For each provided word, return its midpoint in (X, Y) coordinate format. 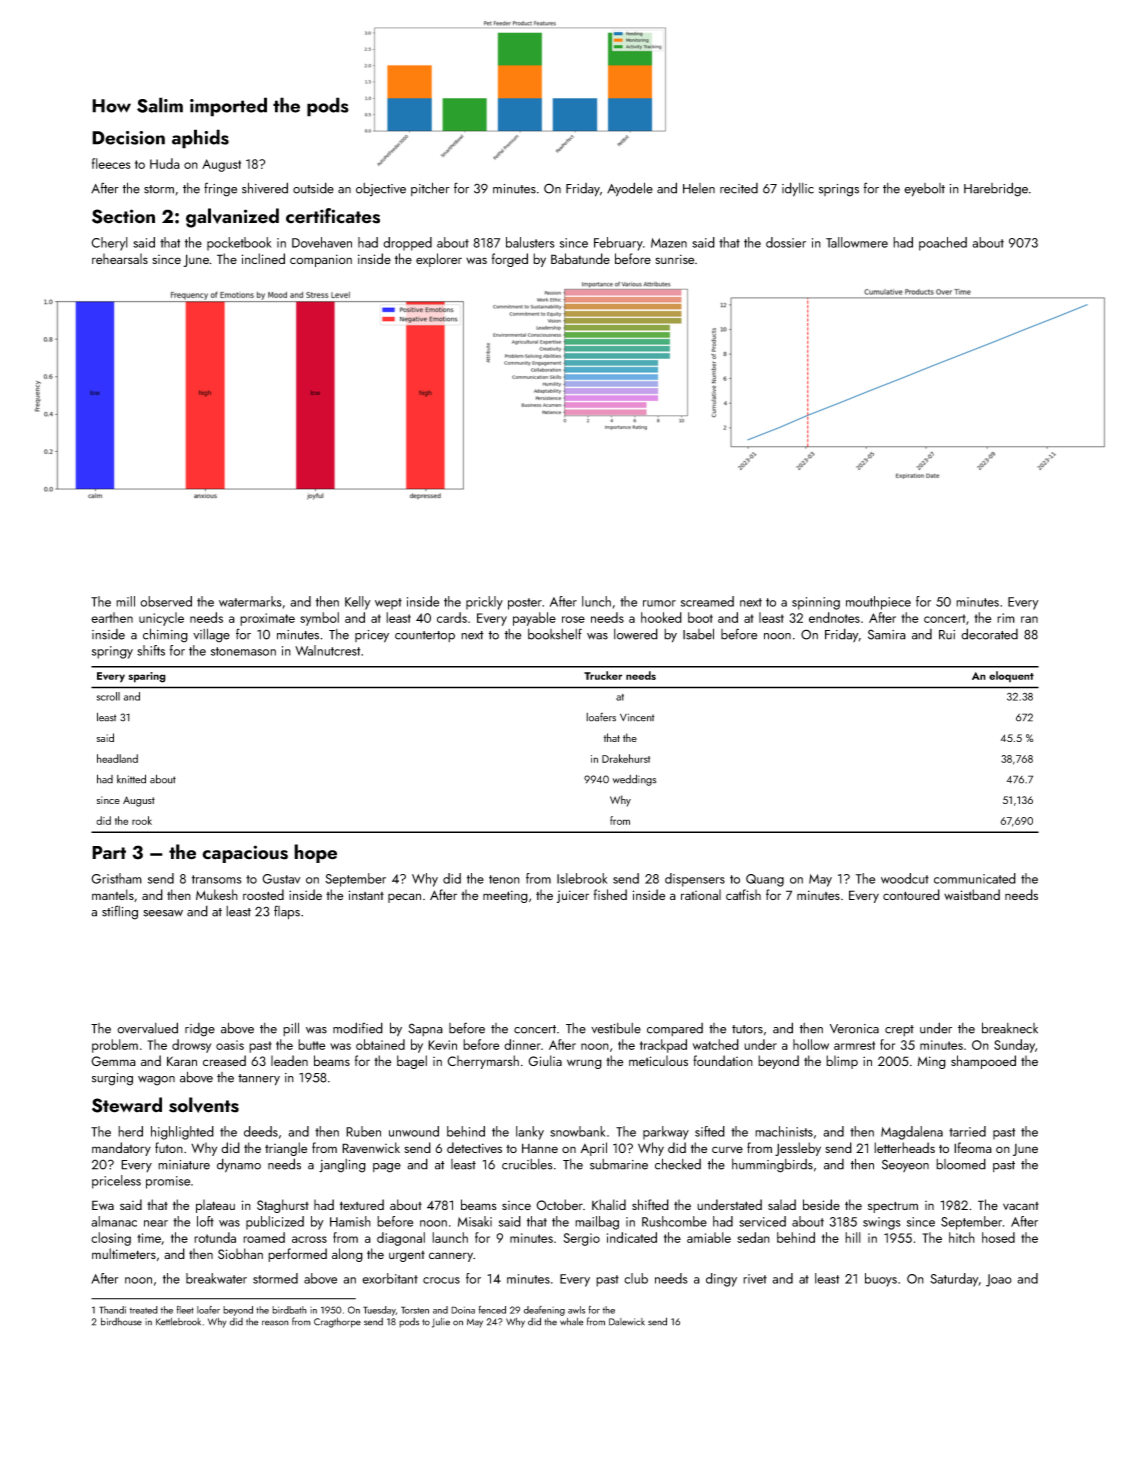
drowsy (191, 1046)
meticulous (658, 1060)
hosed (998, 1237)
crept (899, 1030)
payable (534, 619)
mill (125, 601)
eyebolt (924, 190)
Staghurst (283, 1206)
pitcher (430, 189)
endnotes (834, 617)
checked (678, 1164)
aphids (200, 139)
